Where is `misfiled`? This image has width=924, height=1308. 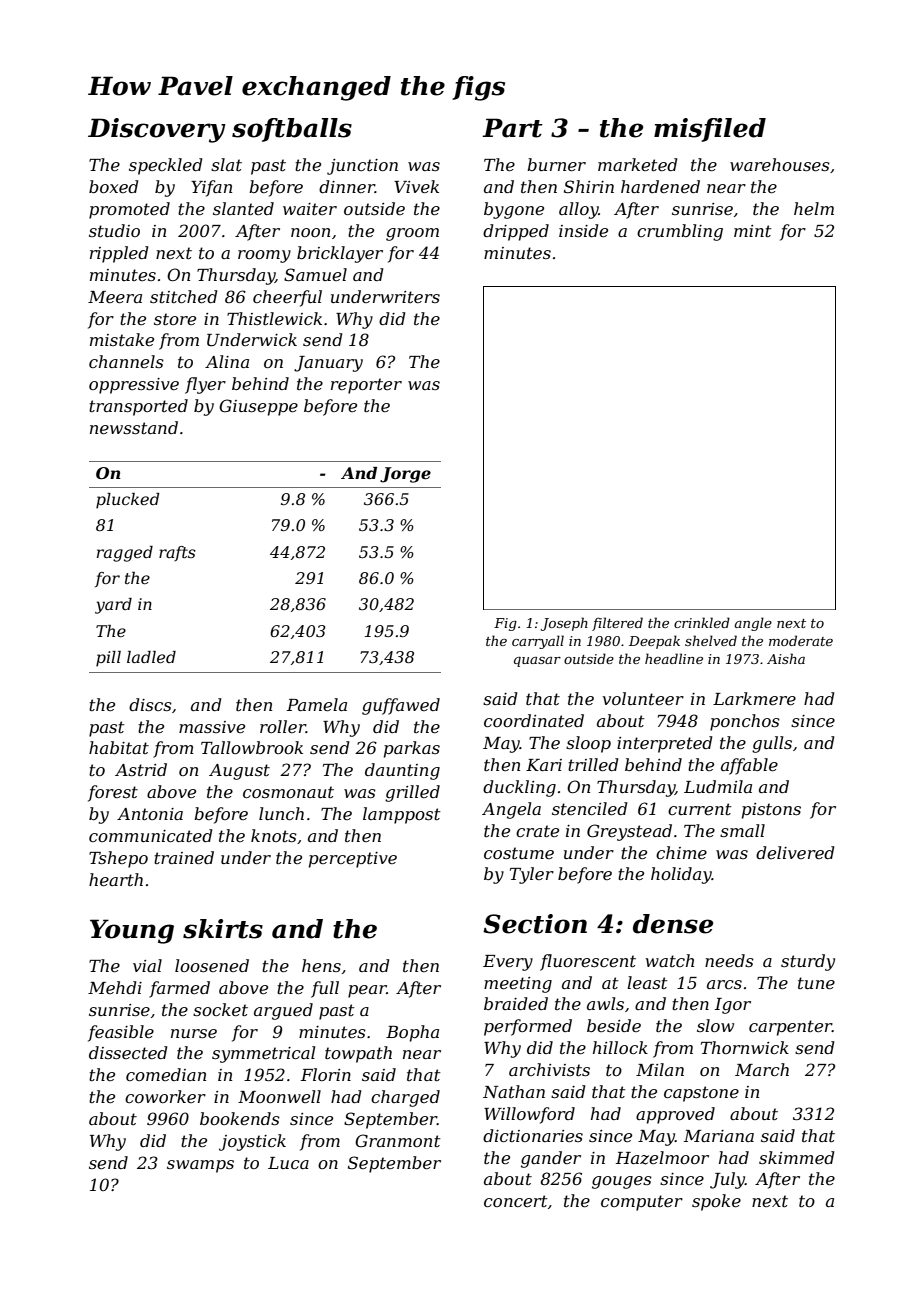 misfiled is located at coordinates (710, 130).
